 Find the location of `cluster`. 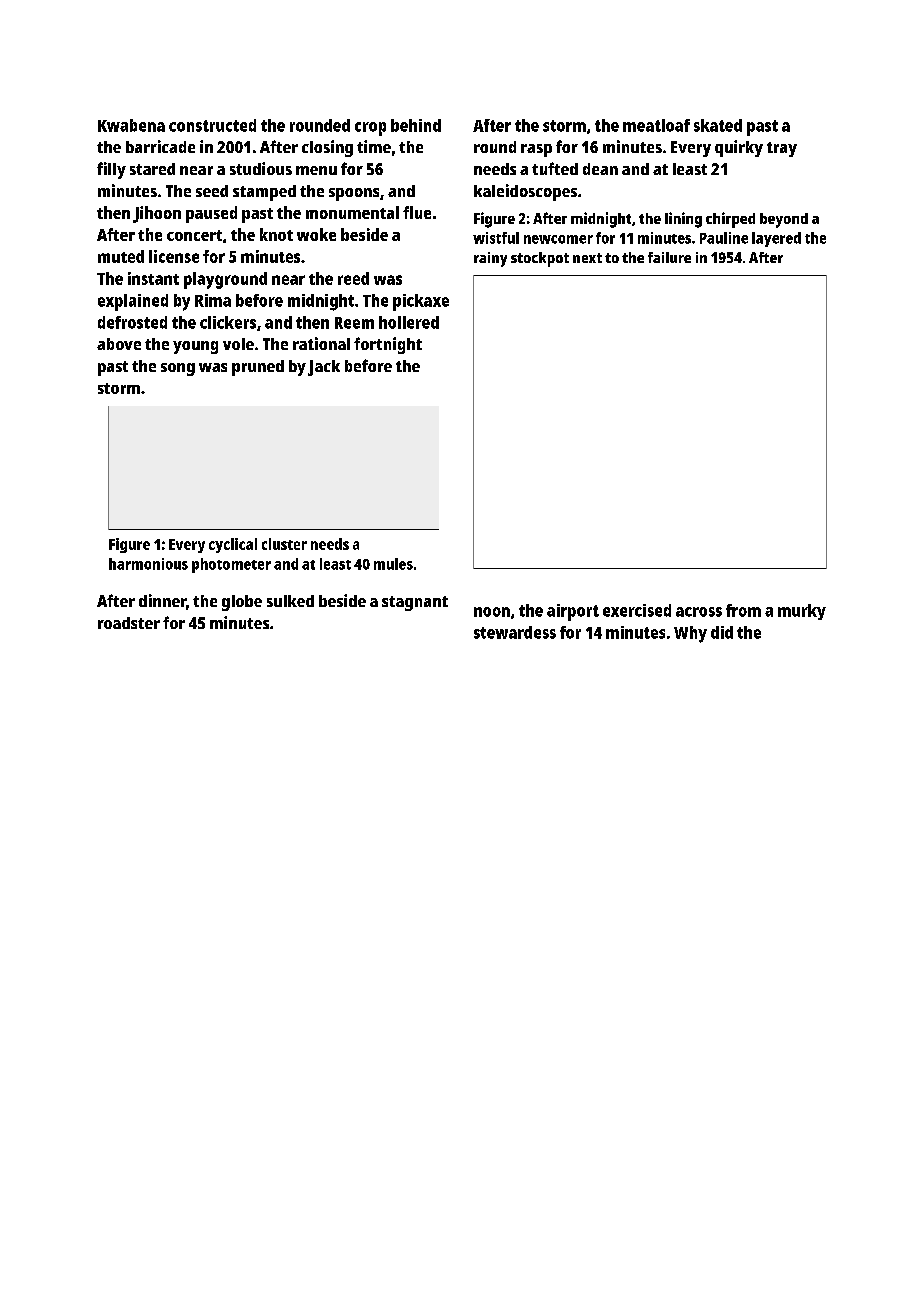

cluster is located at coordinates (284, 544).
